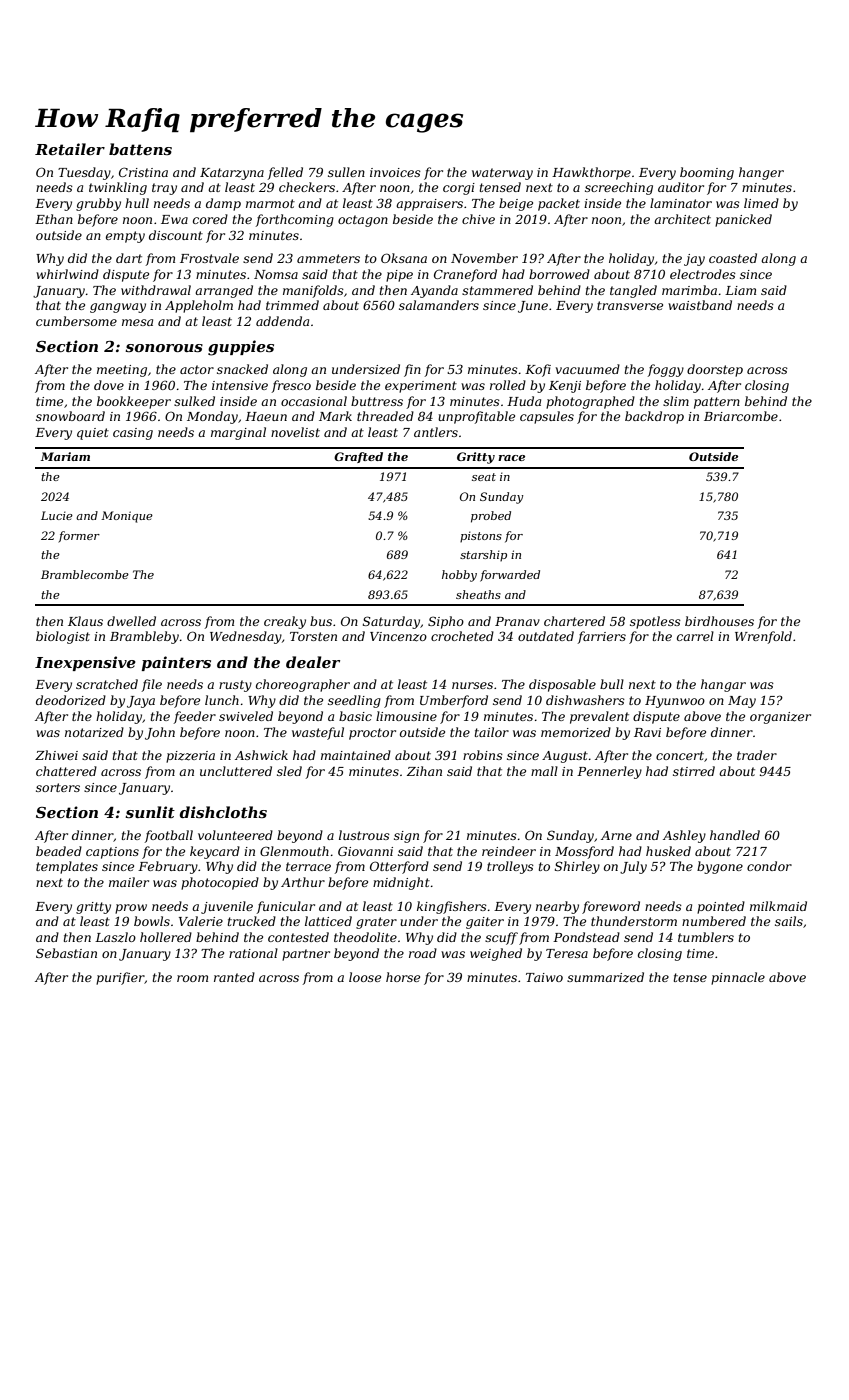 Image resolution: width=849 pixels, height=1400 pixels. What do you see at coordinates (619, 188) in the screenshot?
I see `screeching` at bounding box center [619, 188].
